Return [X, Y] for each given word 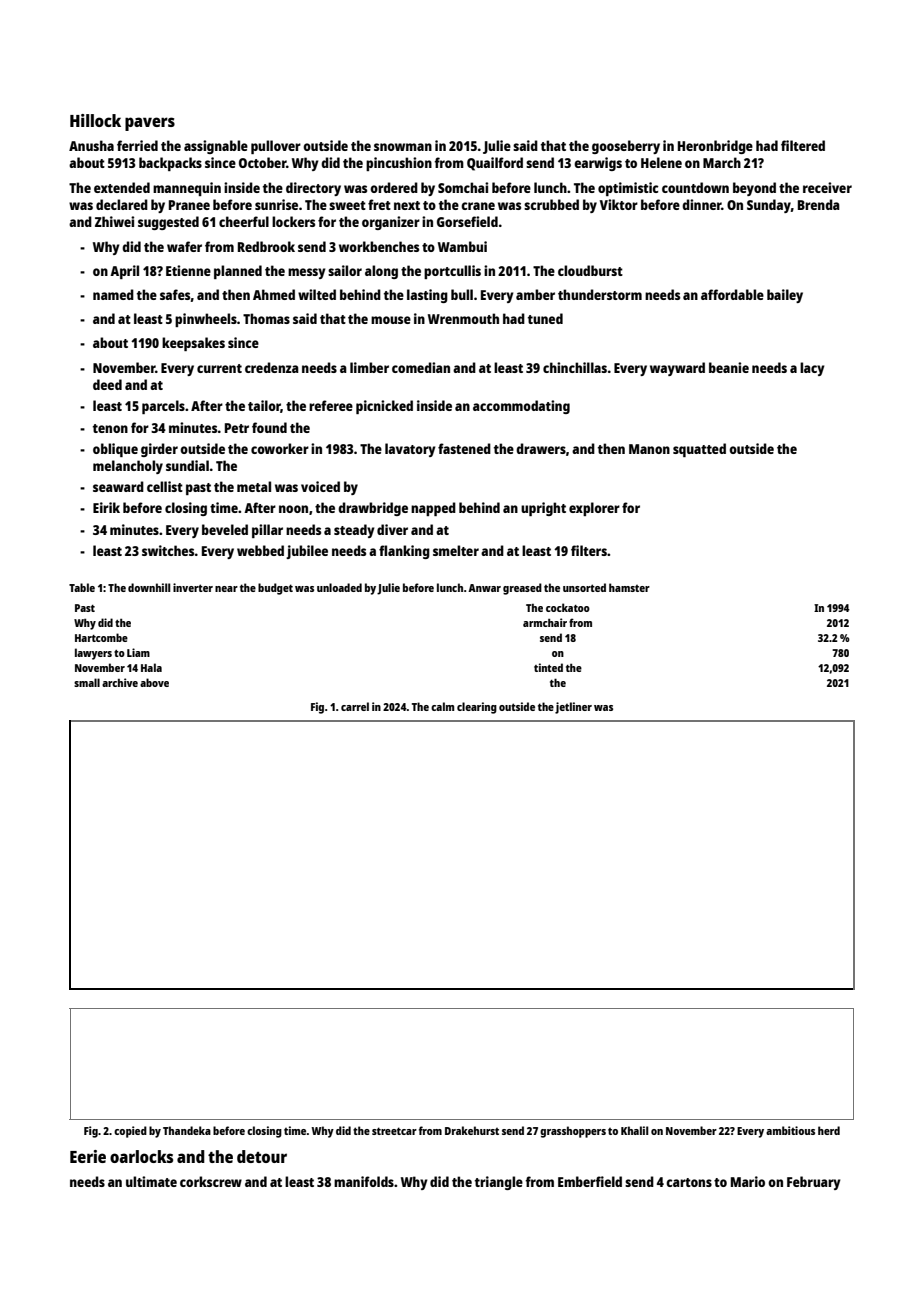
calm [442, 706]
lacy [812, 369]
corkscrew [211, 1181]
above [154, 682]
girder [159, 450]
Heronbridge [715, 147]
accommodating [521, 407]
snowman [403, 147]
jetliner [573, 708]
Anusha [91, 145]
